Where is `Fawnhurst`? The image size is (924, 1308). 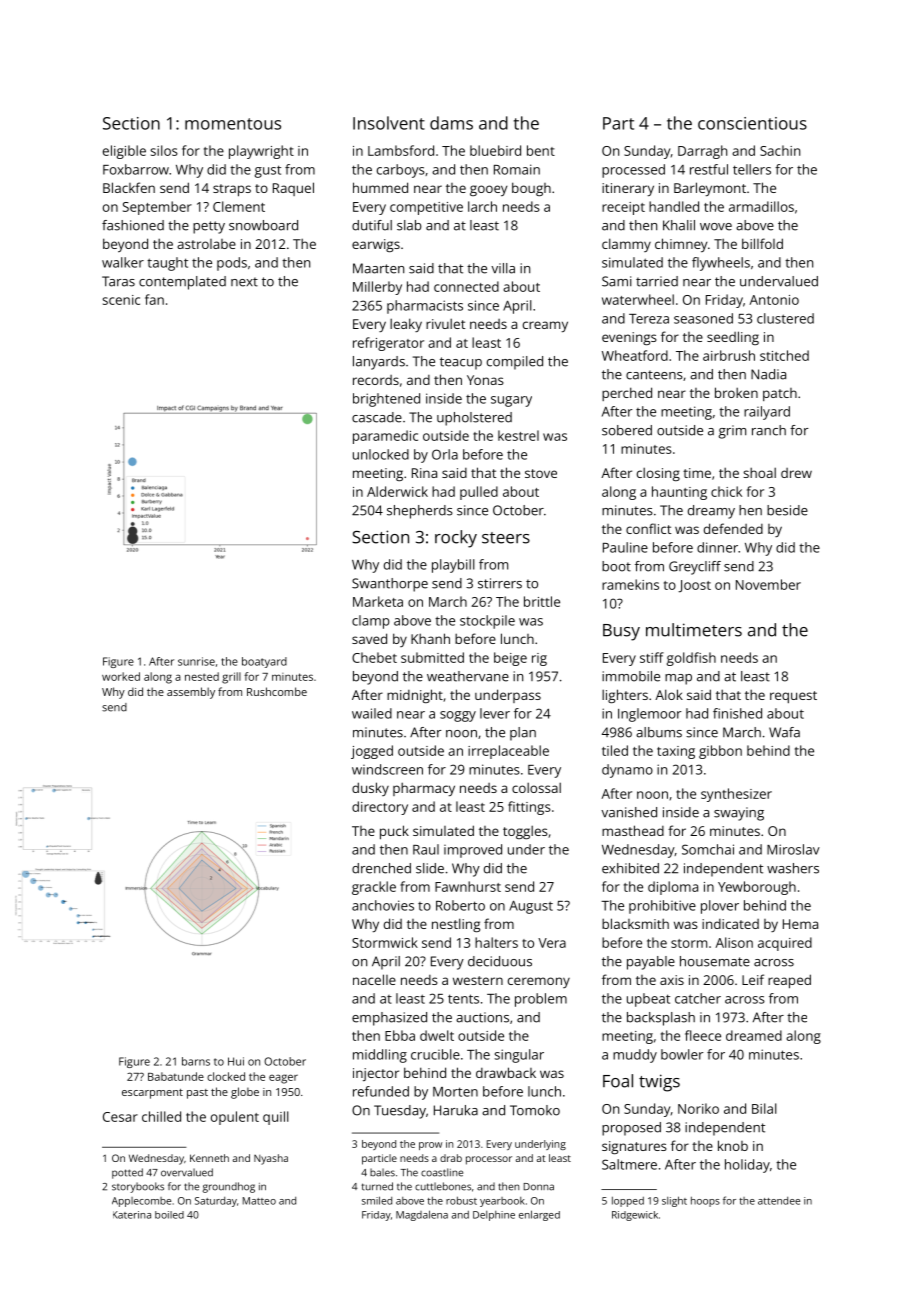
Fawnhurst is located at coordinates (468, 886).
